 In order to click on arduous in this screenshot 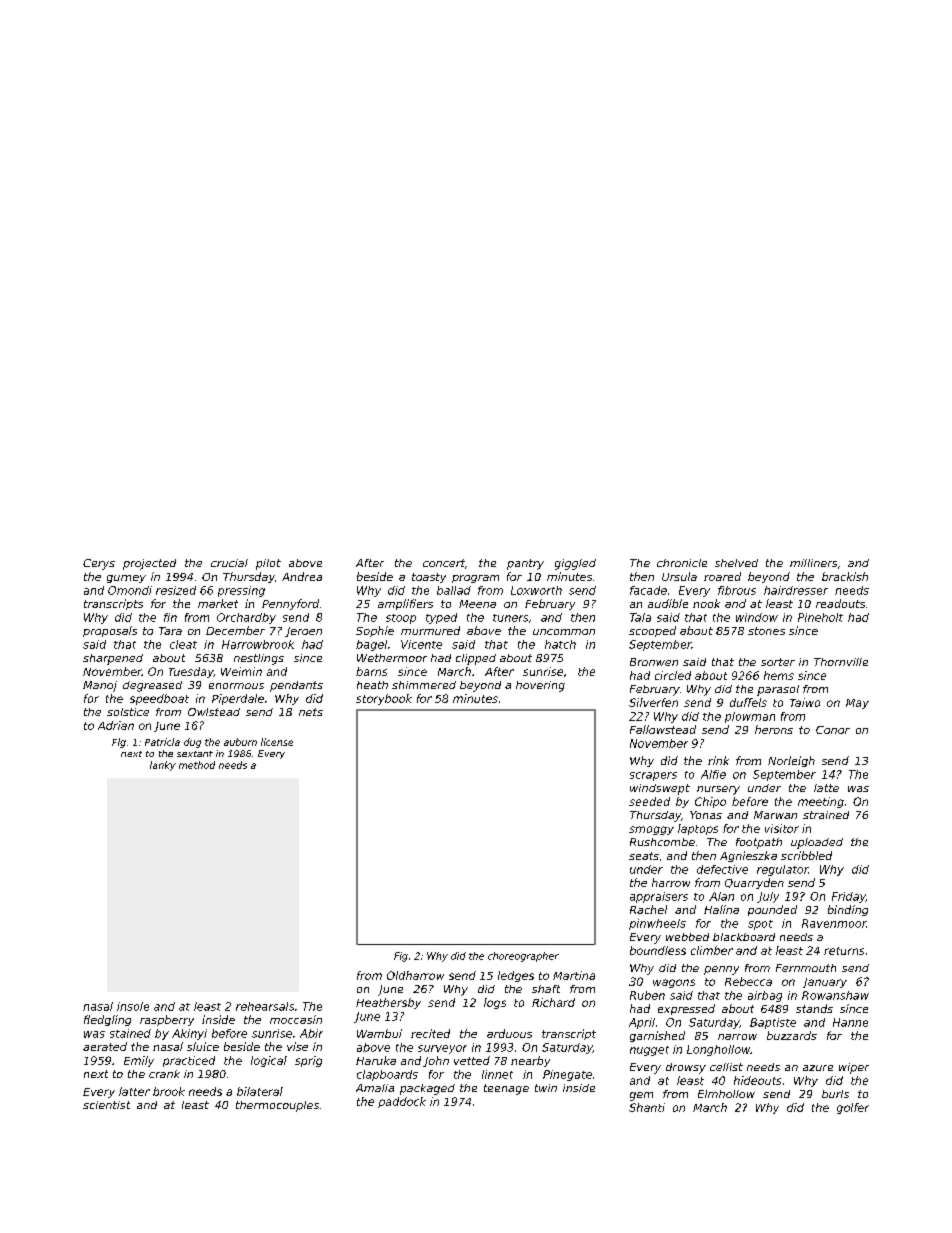, I will do `click(509, 1033)`.
